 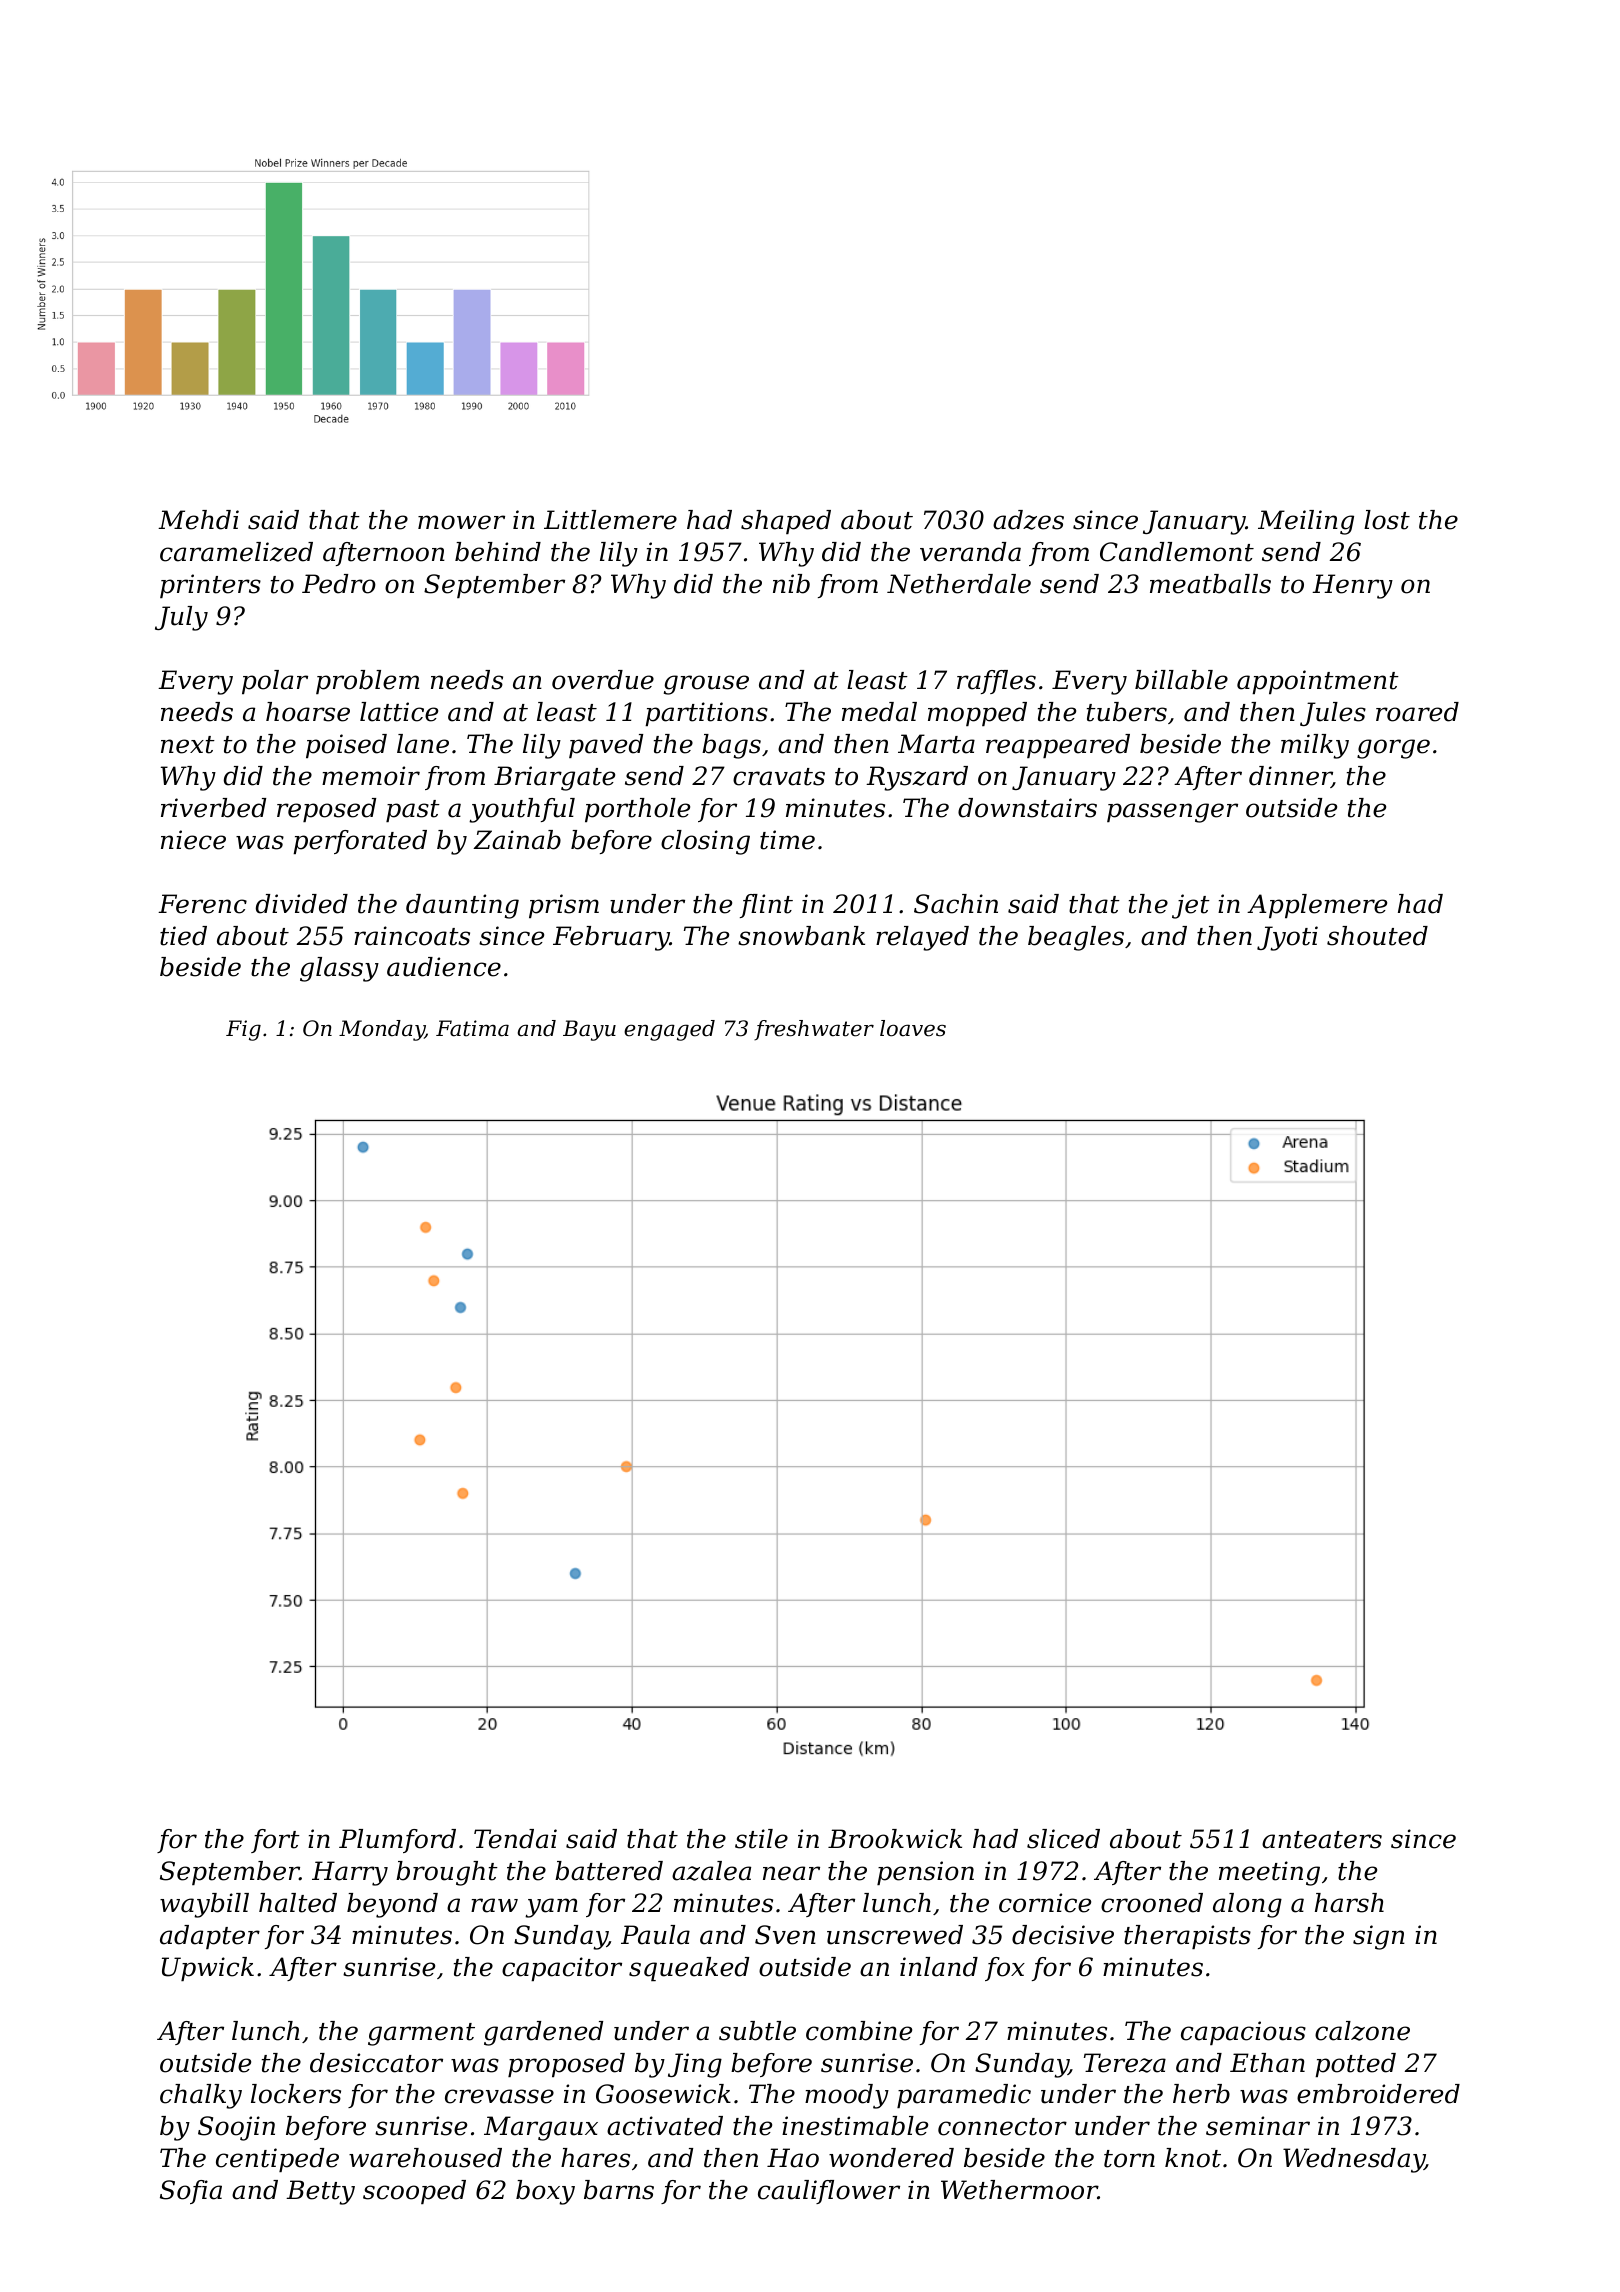 I want to click on fort, so click(x=275, y=1841).
